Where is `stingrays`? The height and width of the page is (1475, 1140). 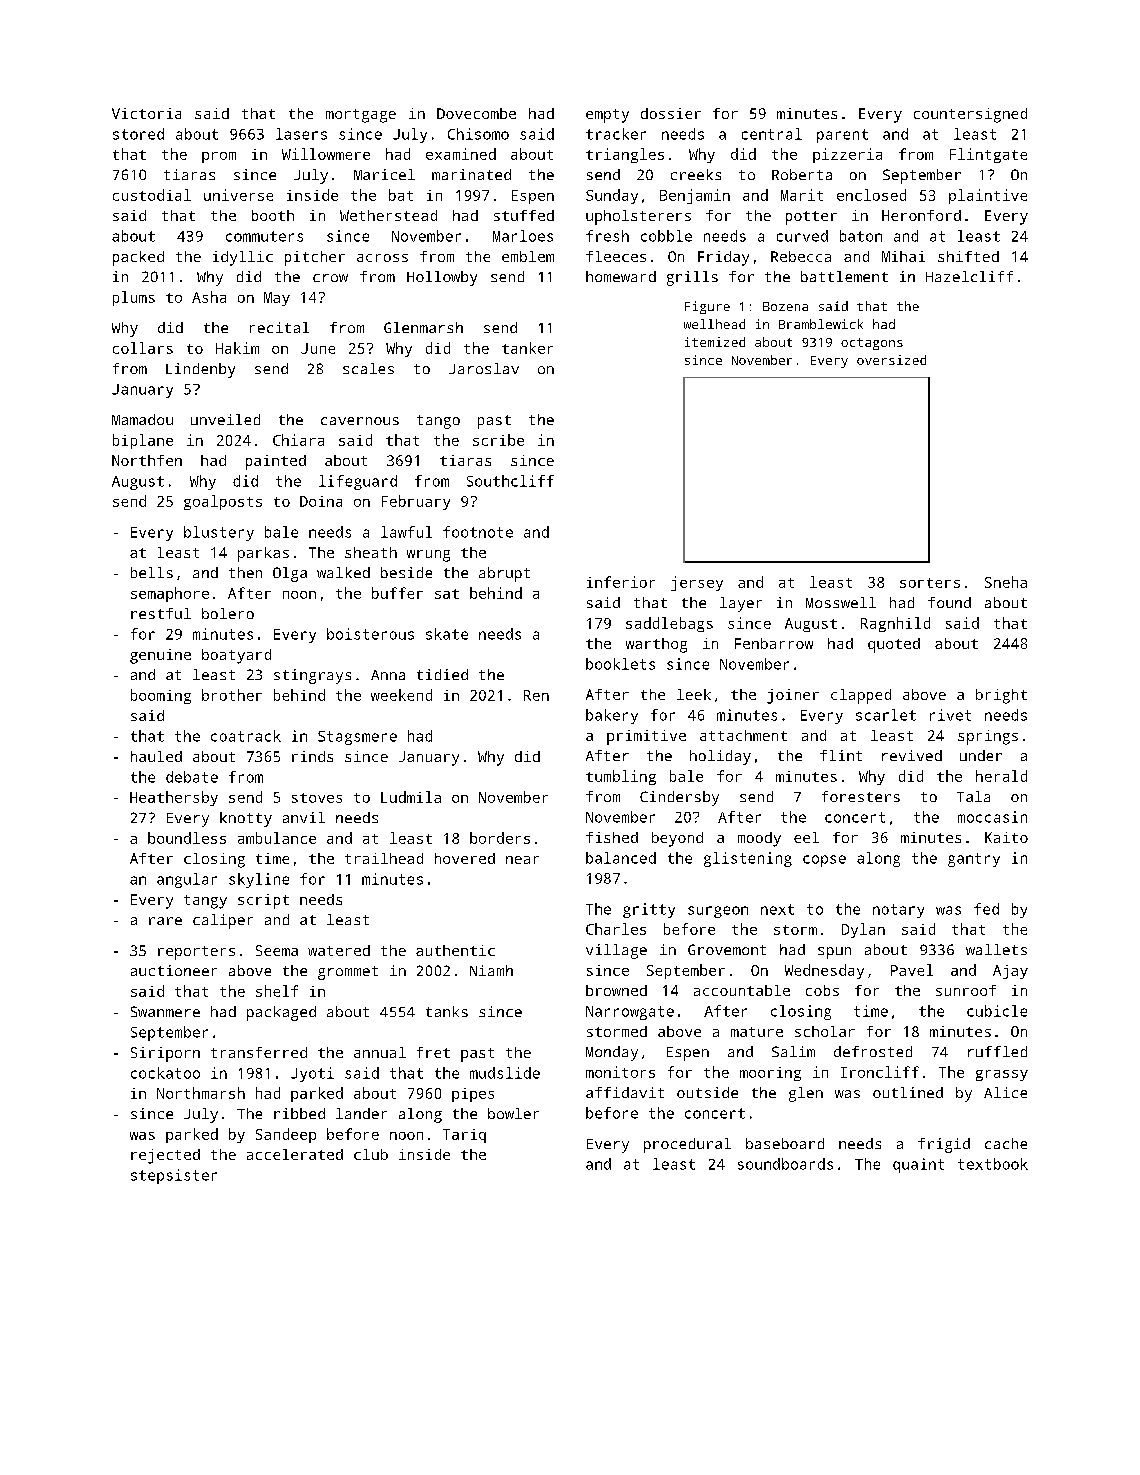
stingrays is located at coordinates (312, 676).
